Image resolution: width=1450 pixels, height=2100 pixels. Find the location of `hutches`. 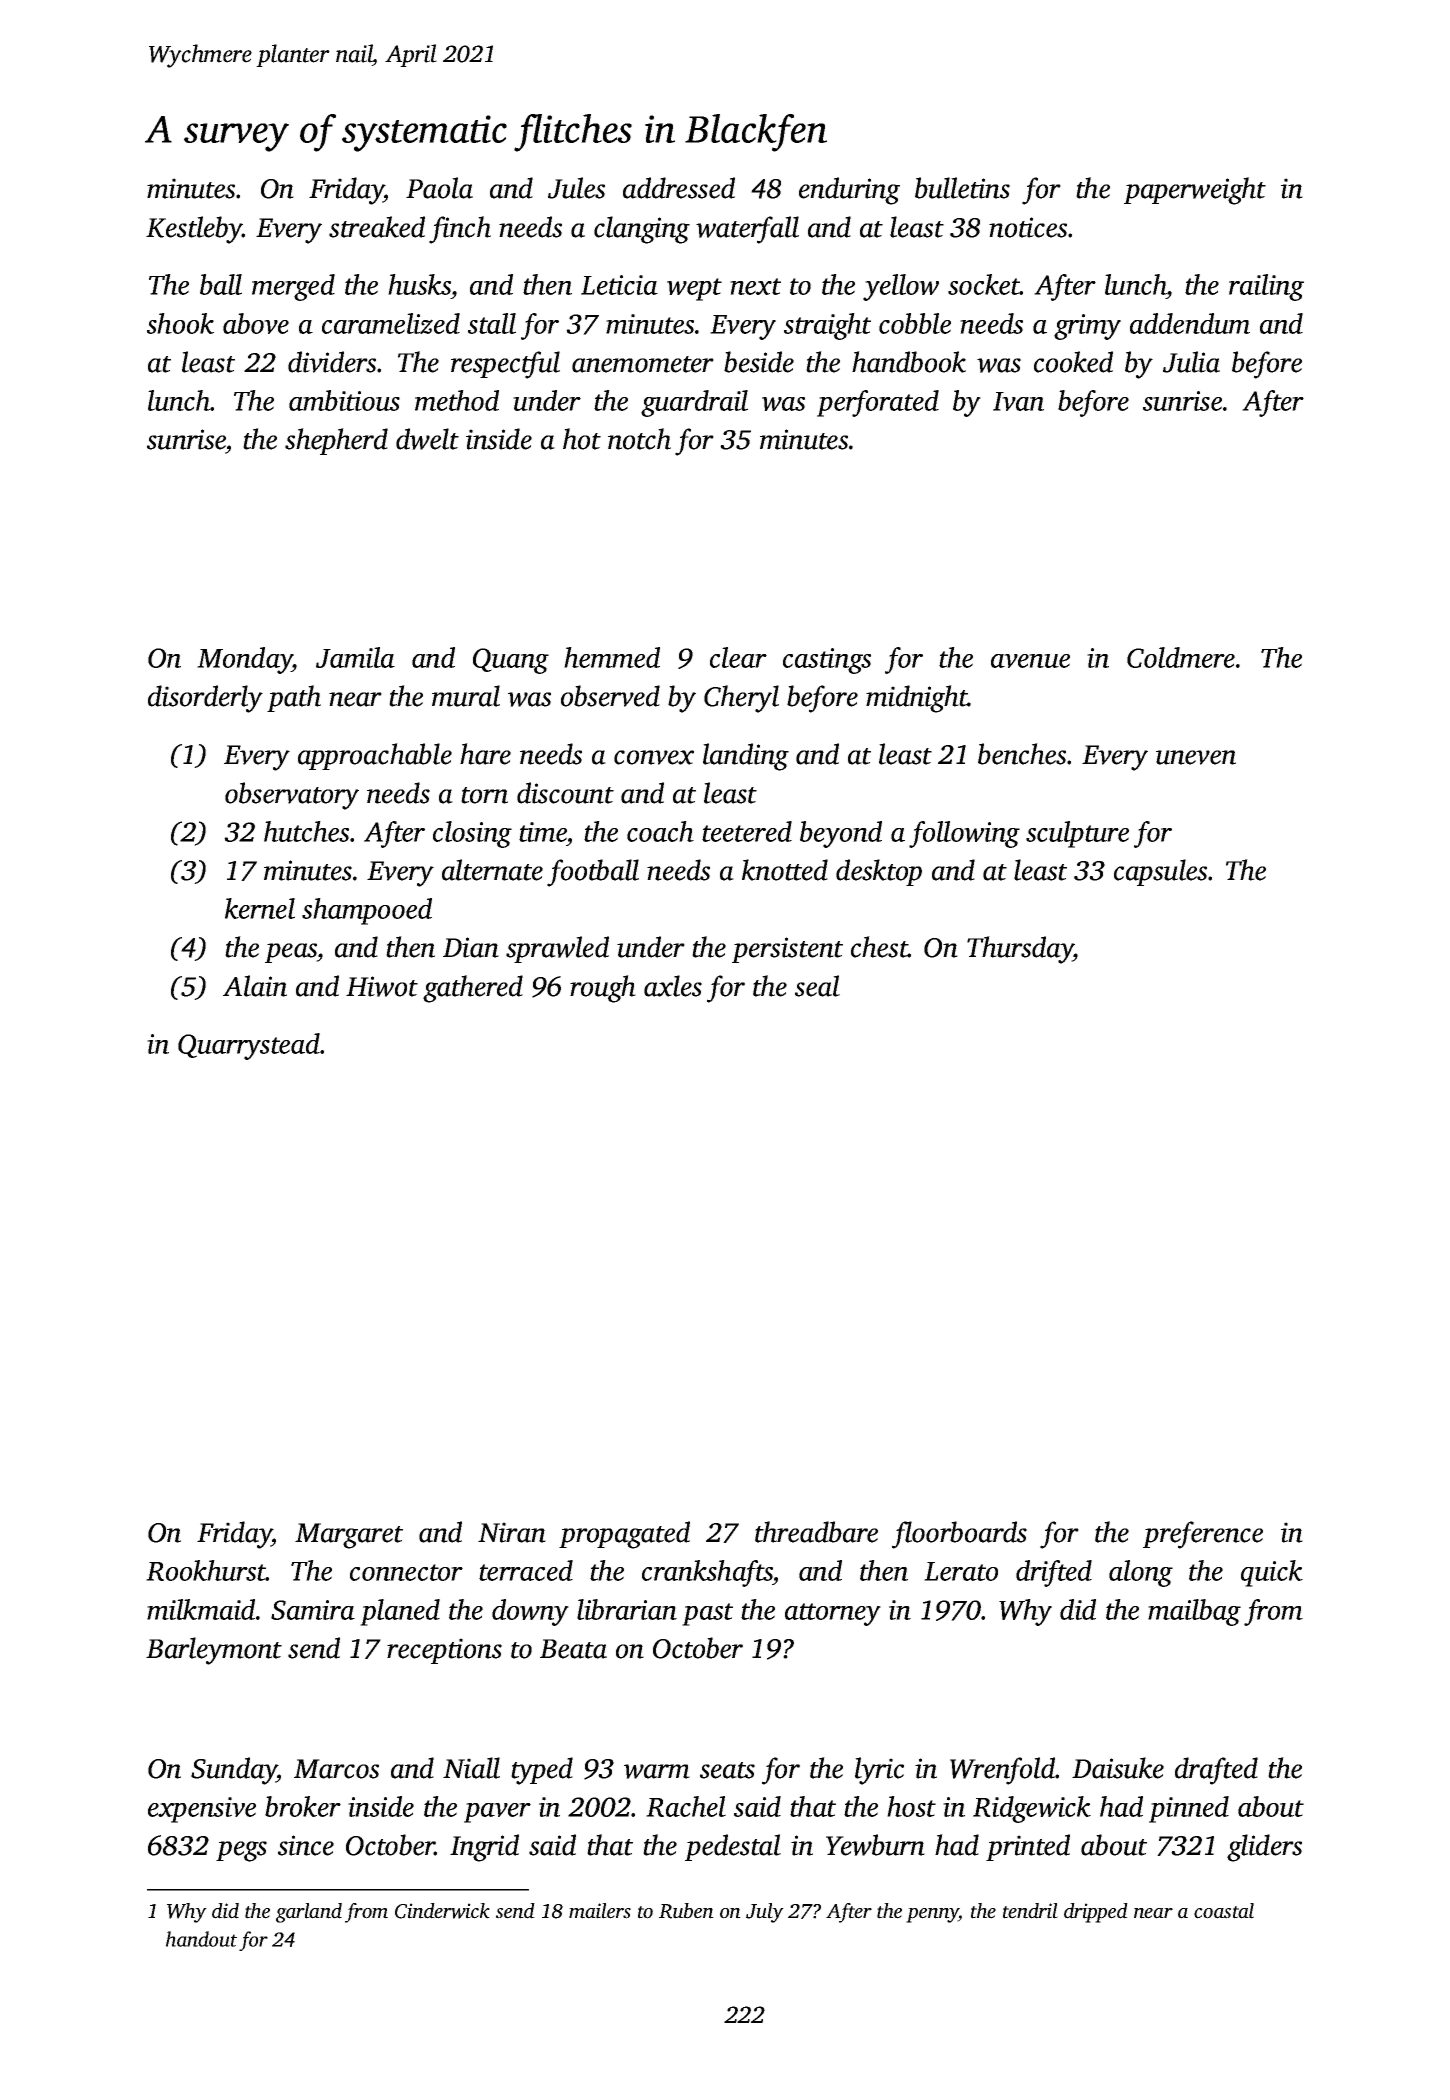

hutches is located at coordinates (306, 831).
